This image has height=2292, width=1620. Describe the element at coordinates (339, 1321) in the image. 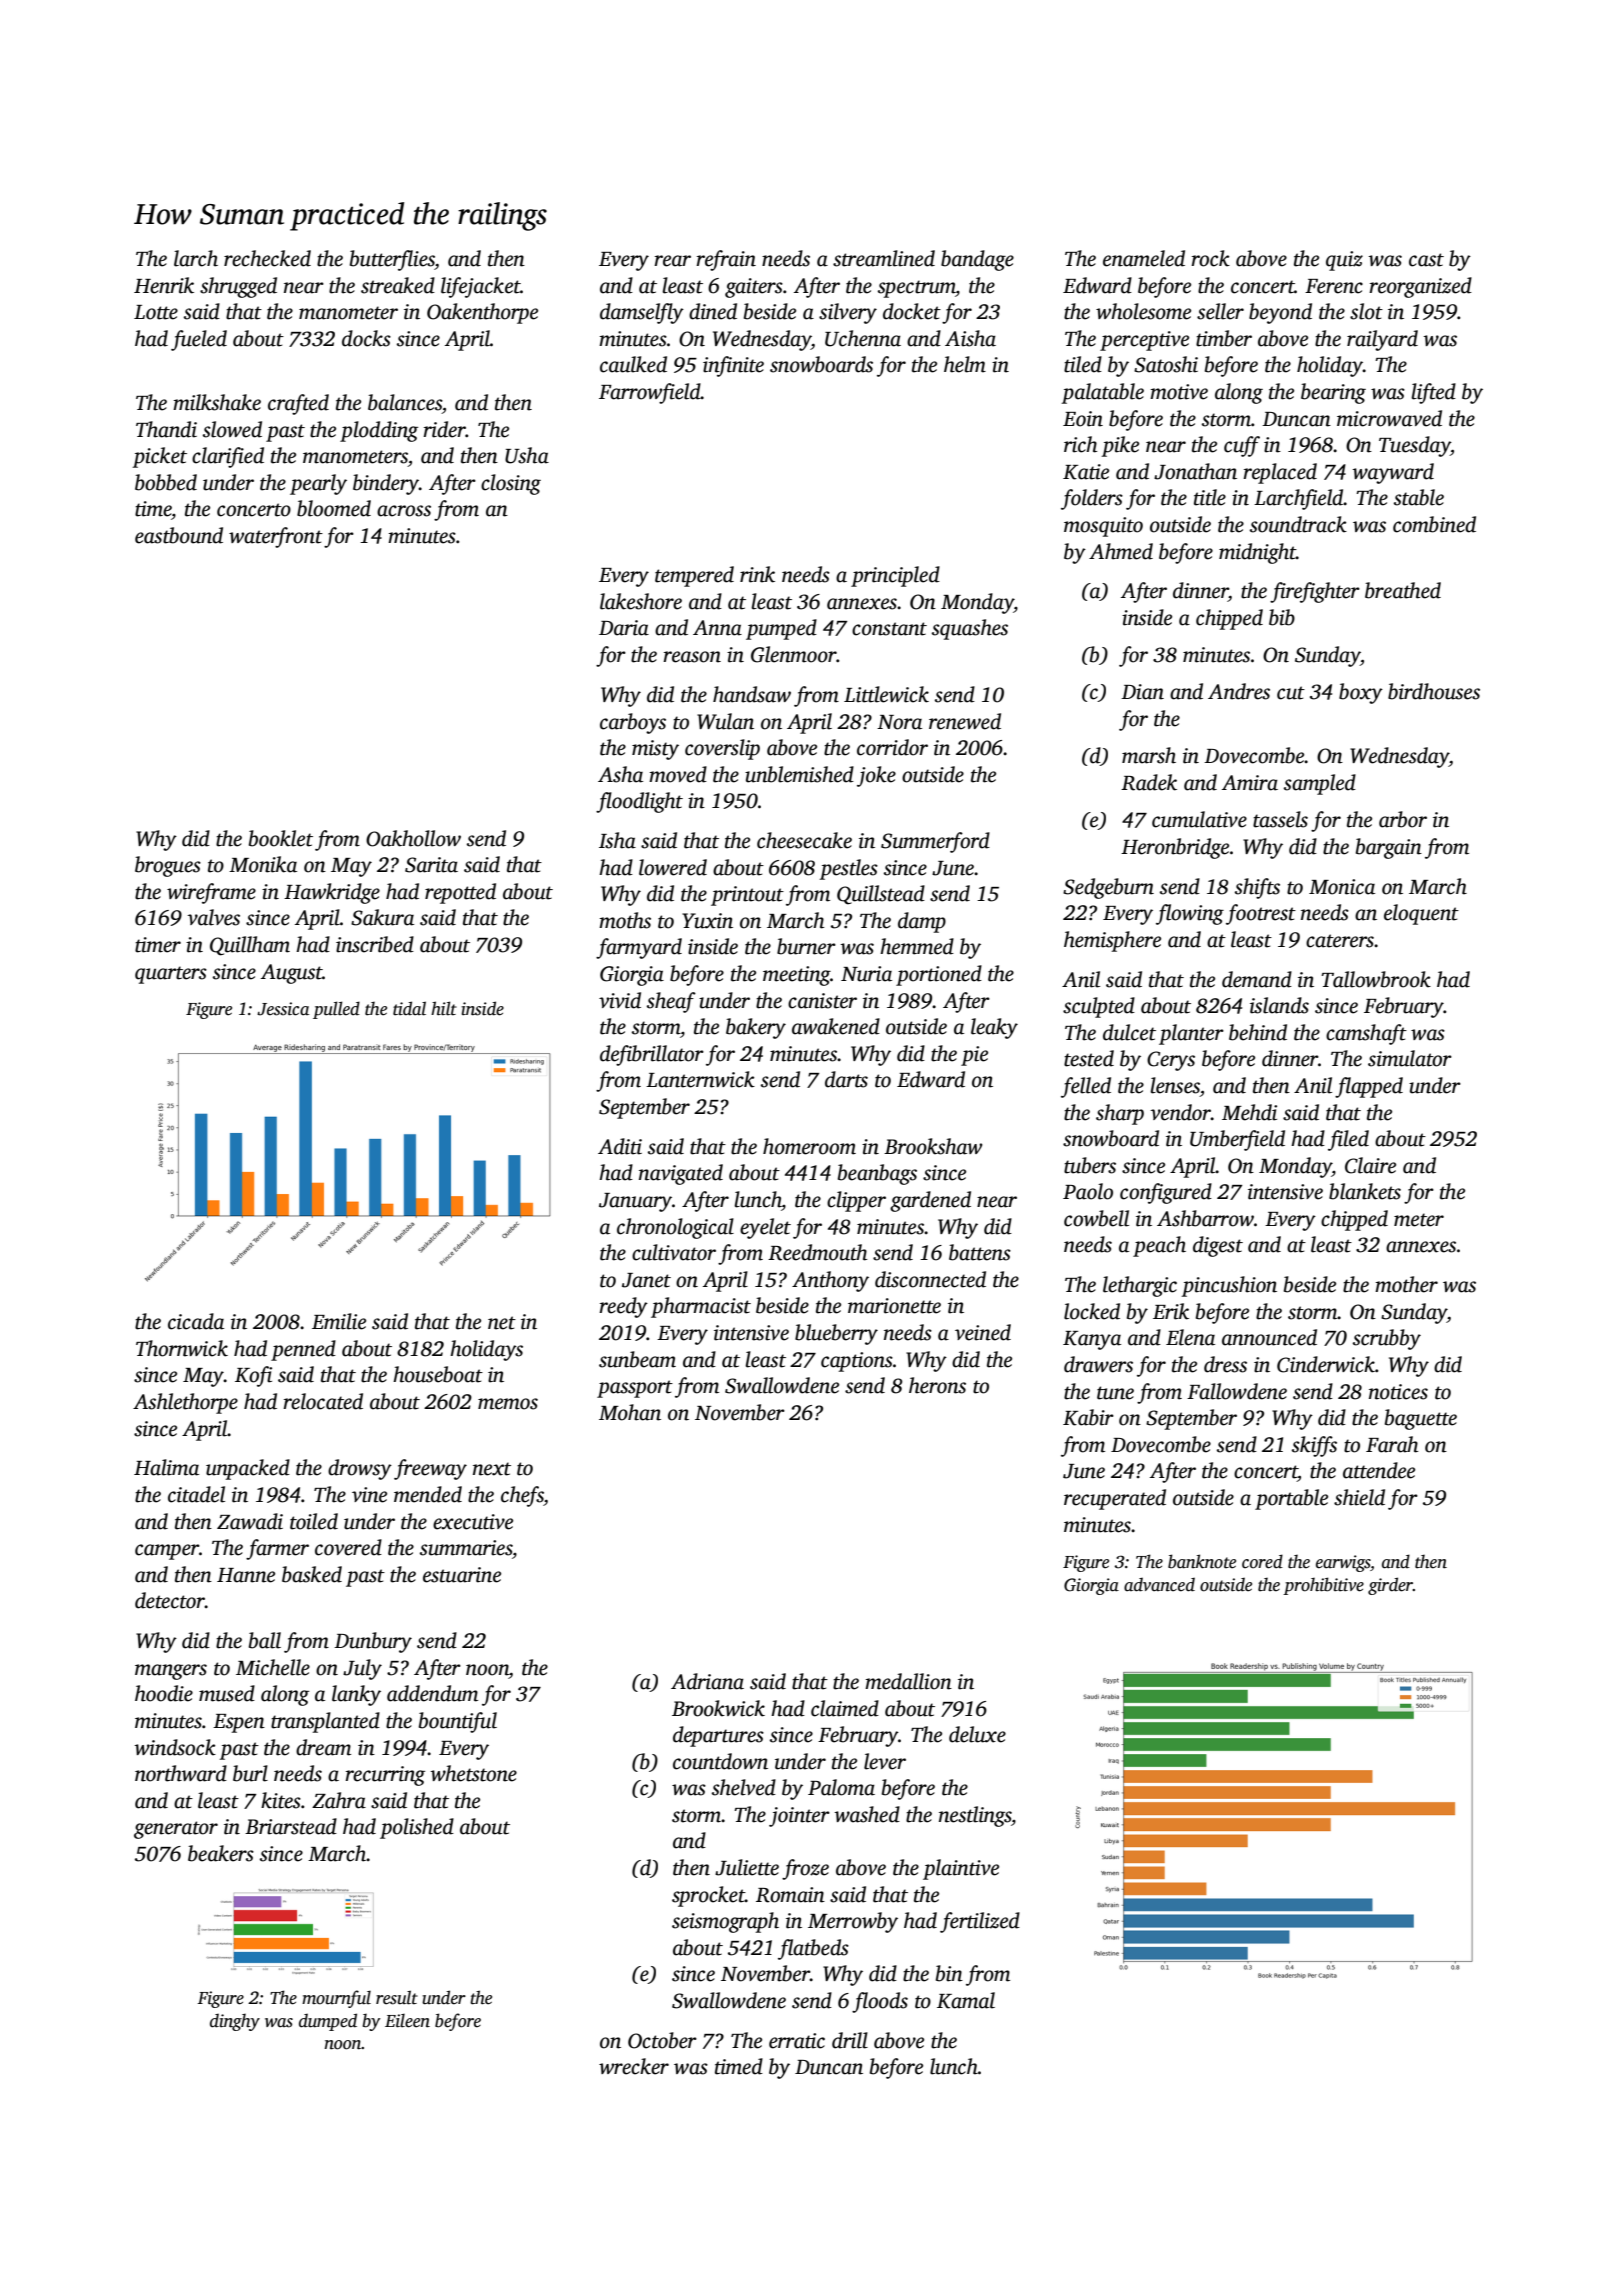

I see `Emilie` at that location.
